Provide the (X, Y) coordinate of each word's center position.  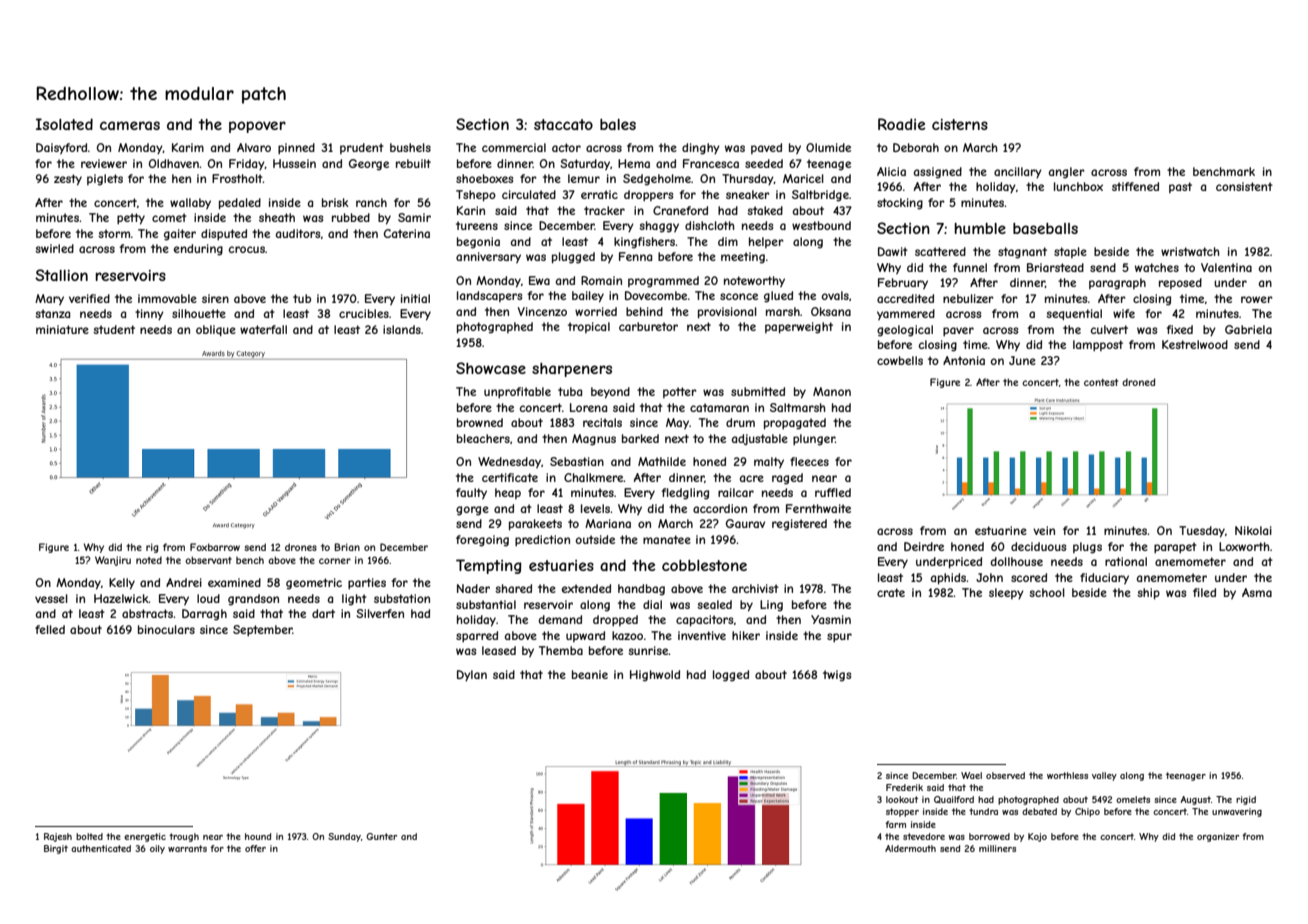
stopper (902, 812)
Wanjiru (113, 561)
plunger (814, 440)
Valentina (1226, 267)
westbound (821, 225)
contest (1101, 382)
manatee (667, 539)
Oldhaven (174, 163)
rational (1126, 561)
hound (258, 836)
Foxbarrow (215, 547)
